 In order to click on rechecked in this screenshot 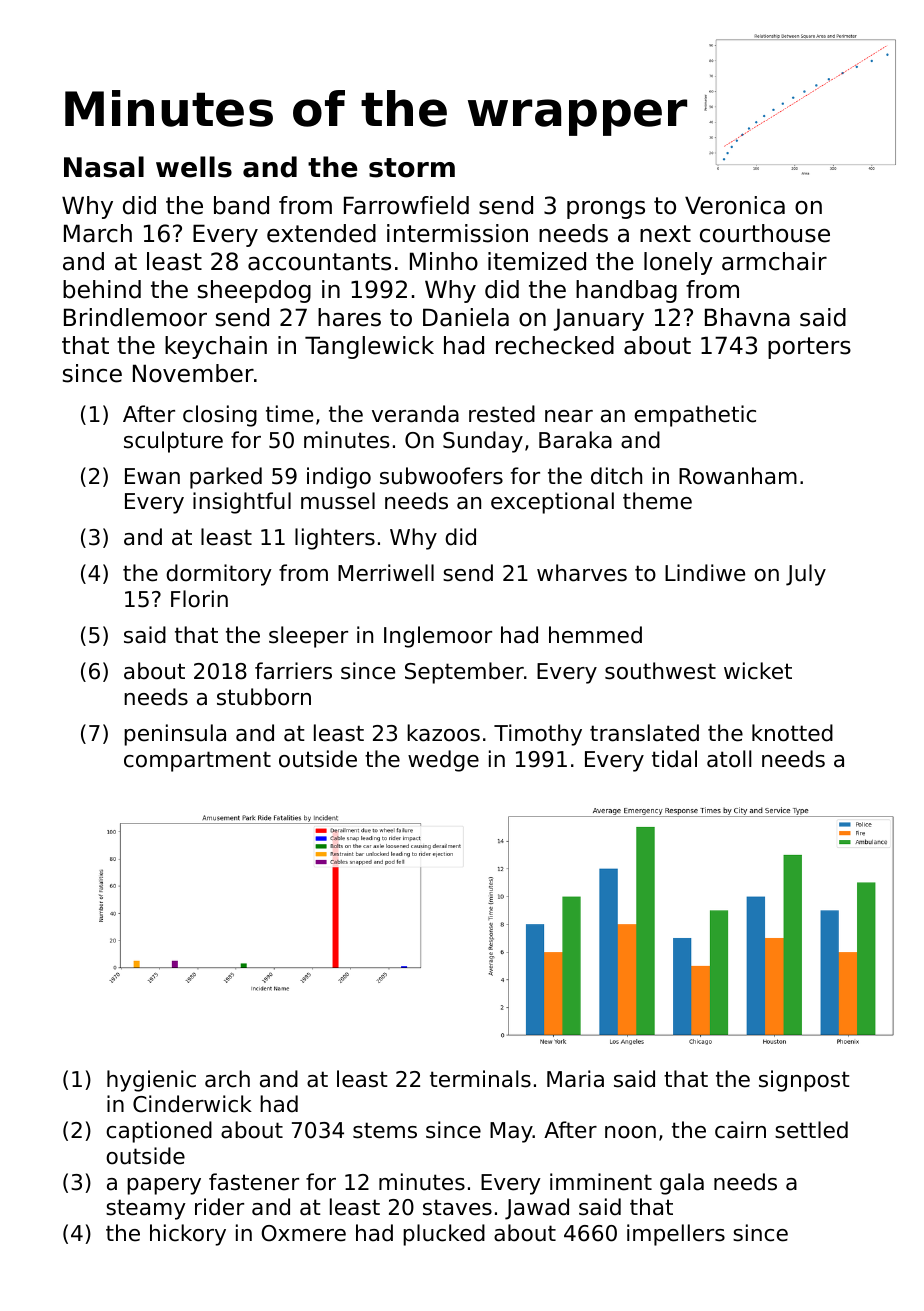, I will do `click(555, 345)`.
